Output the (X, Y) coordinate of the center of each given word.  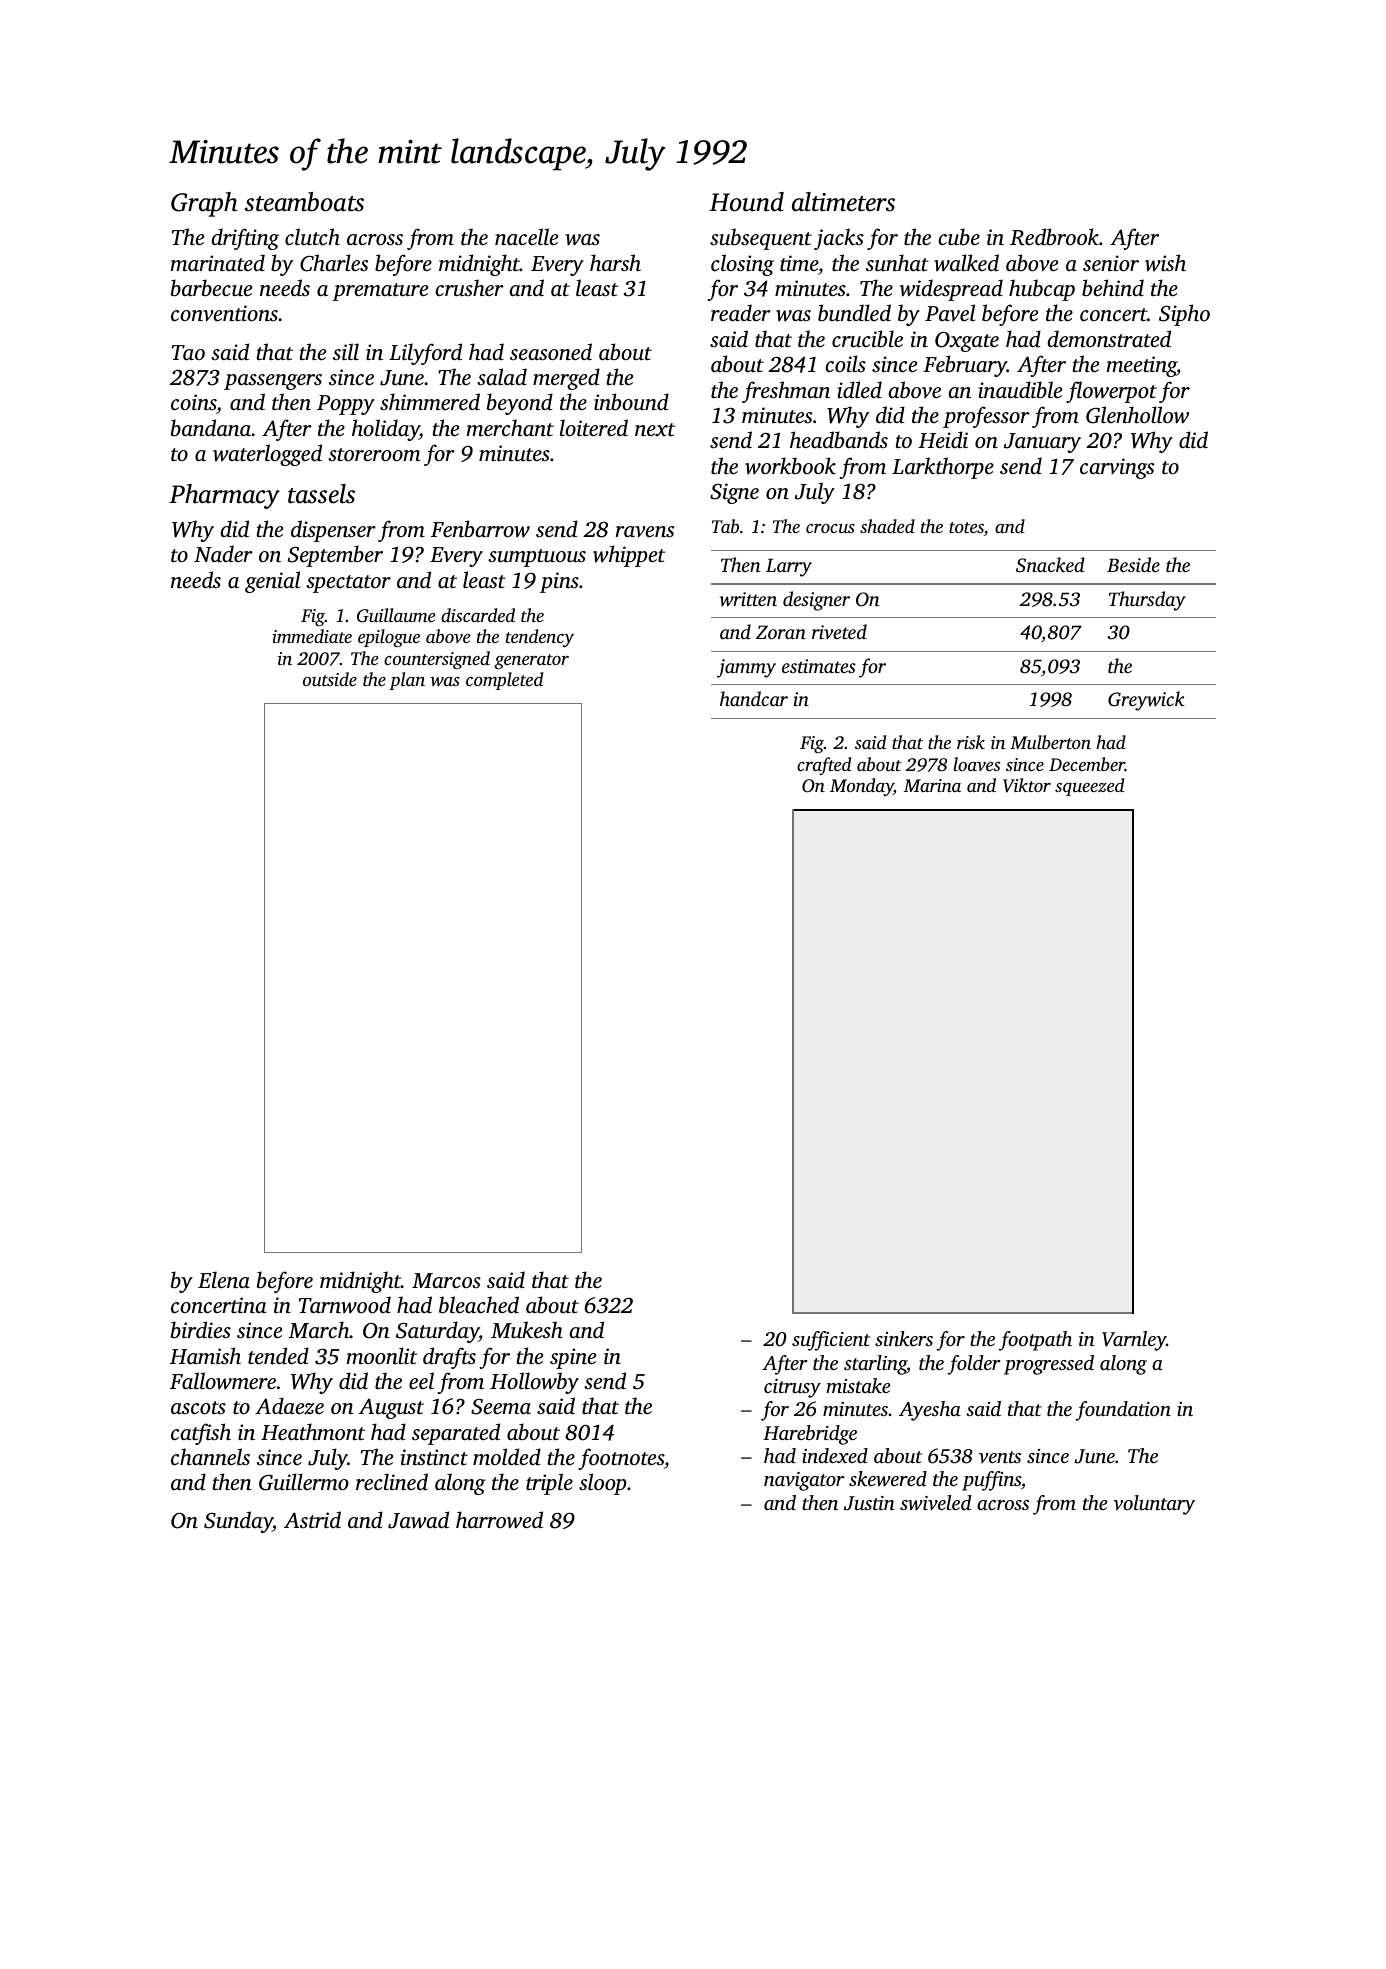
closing (742, 265)
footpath (1035, 1341)
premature (380, 292)
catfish (201, 1434)
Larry (789, 567)
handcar (754, 698)
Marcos (446, 1280)
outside (330, 679)
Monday (862, 787)
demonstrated (1109, 338)
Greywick (1146, 701)
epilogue (389, 638)
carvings (1117, 468)
